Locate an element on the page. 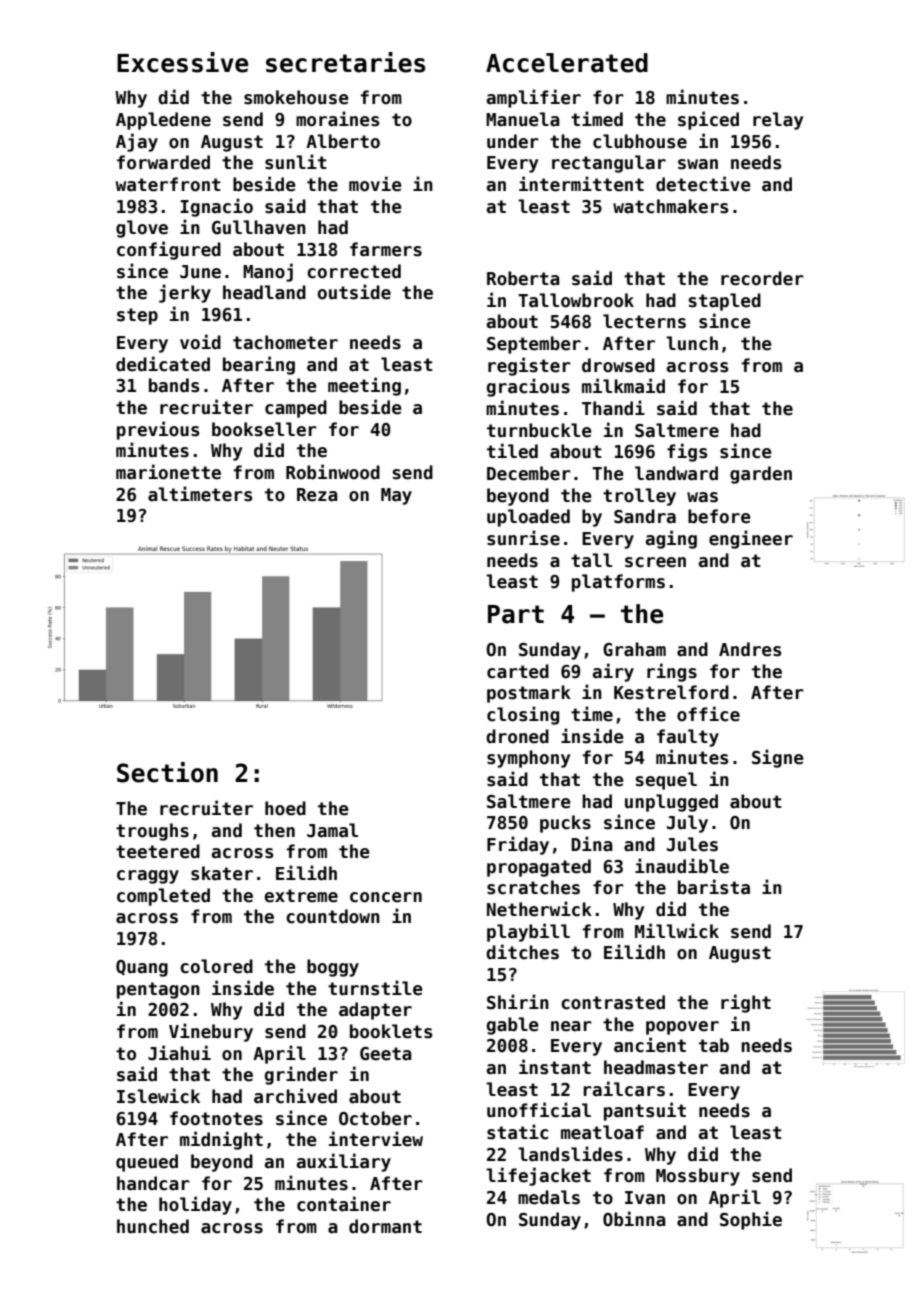 The width and height of the document is (924, 1314). Vinebury is located at coordinates (211, 1032).
